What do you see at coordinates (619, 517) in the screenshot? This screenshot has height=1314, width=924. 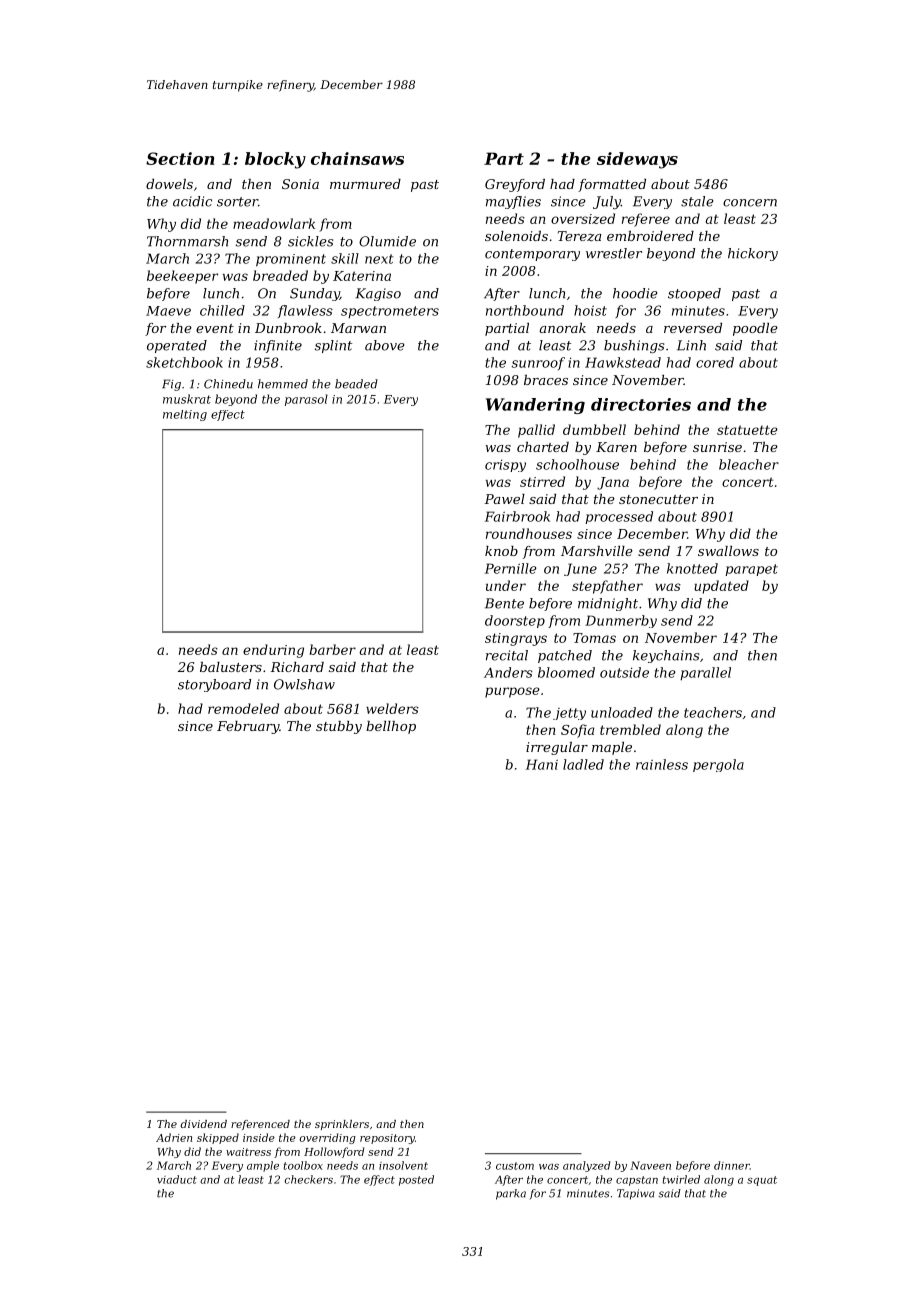 I see `processed` at bounding box center [619, 517].
